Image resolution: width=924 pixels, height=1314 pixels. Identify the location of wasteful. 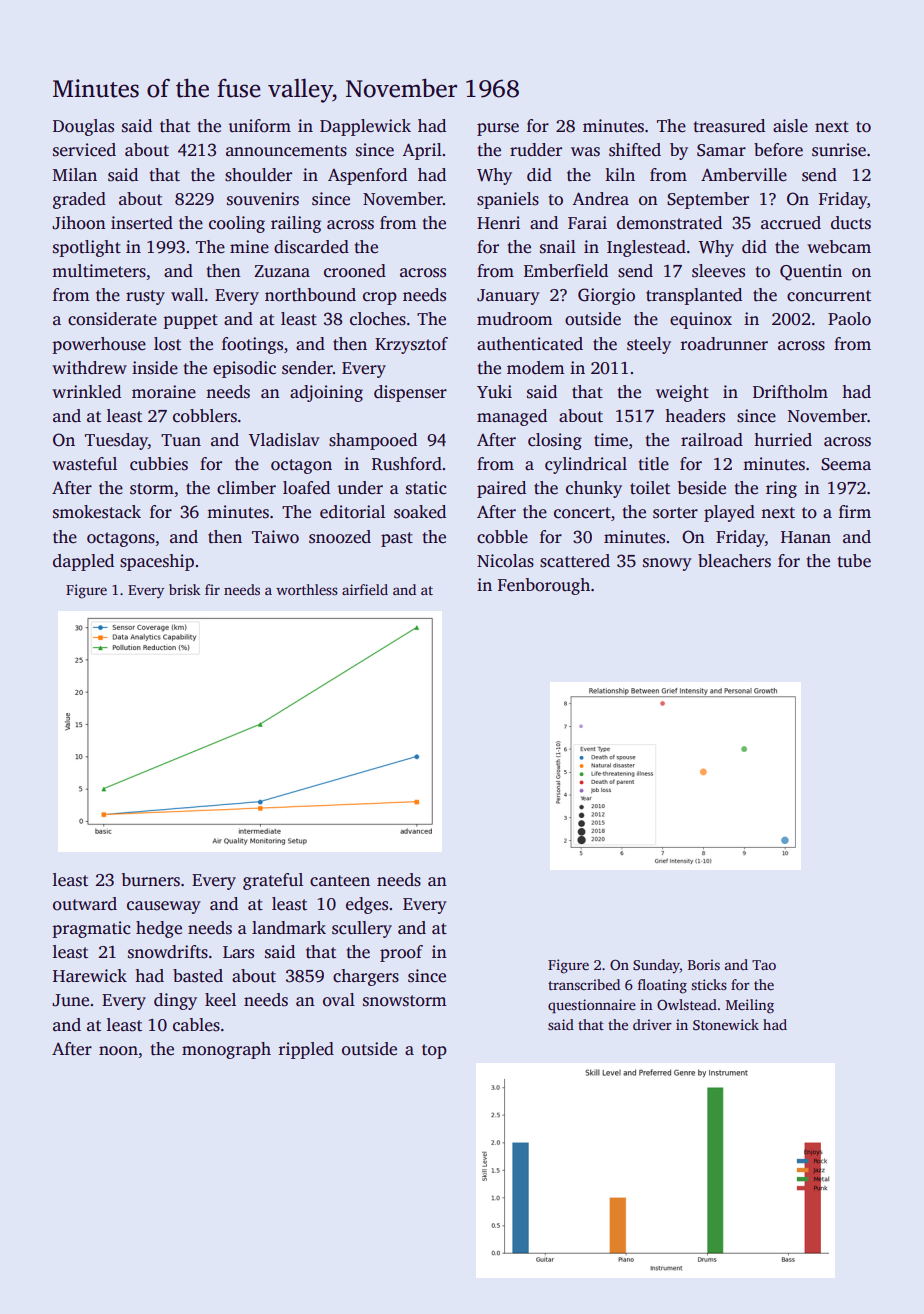
(84, 464).
